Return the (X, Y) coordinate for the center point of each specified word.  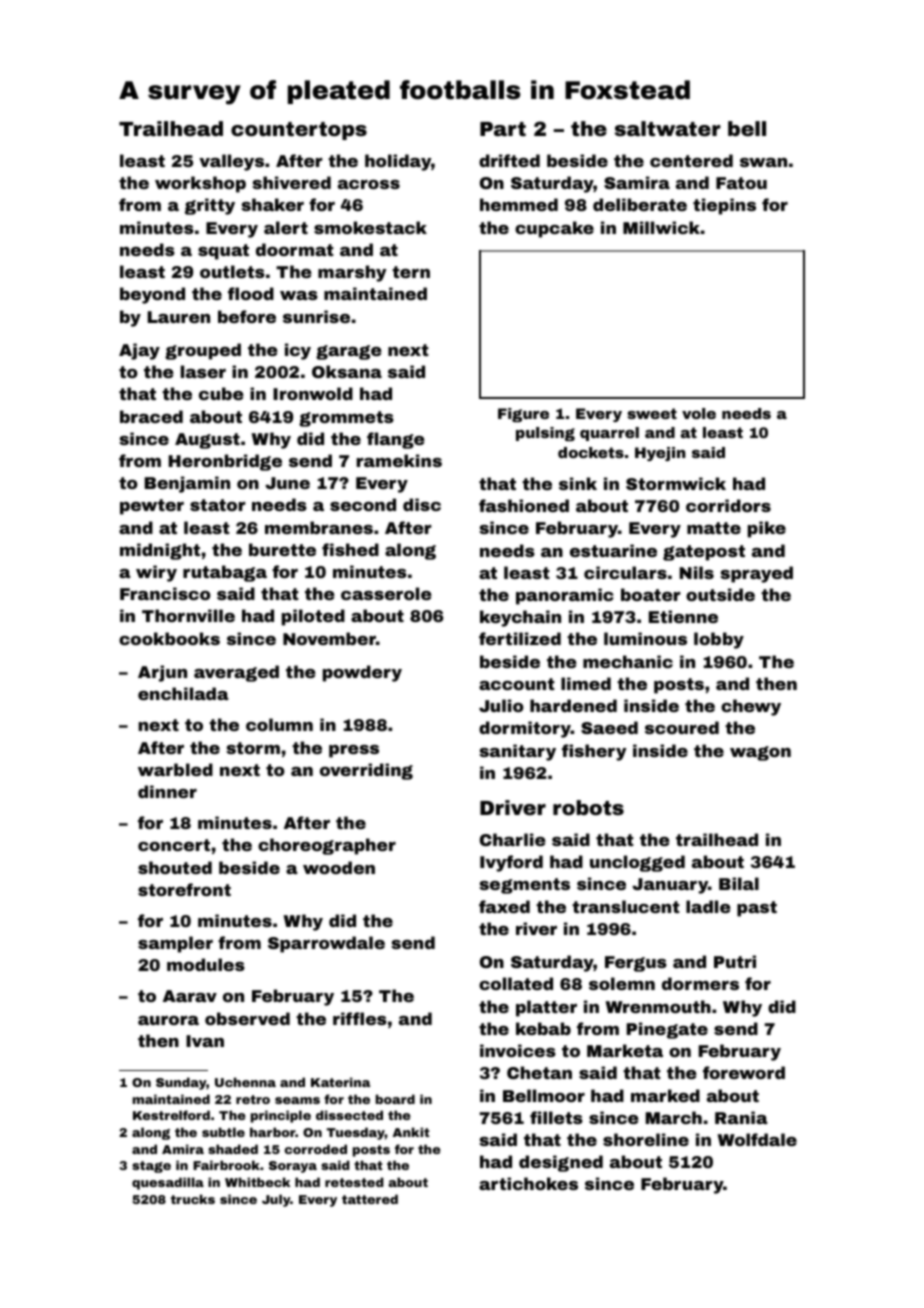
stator (218, 505)
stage (151, 1167)
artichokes (528, 1183)
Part (503, 129)
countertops (299, 131)
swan (763, 162)
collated (516, 983)
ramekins (399, 460)
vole (699, 413)
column (279, 724)
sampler (175, 944)
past (757, 909)
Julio (501, 705)
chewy (751, 707)
